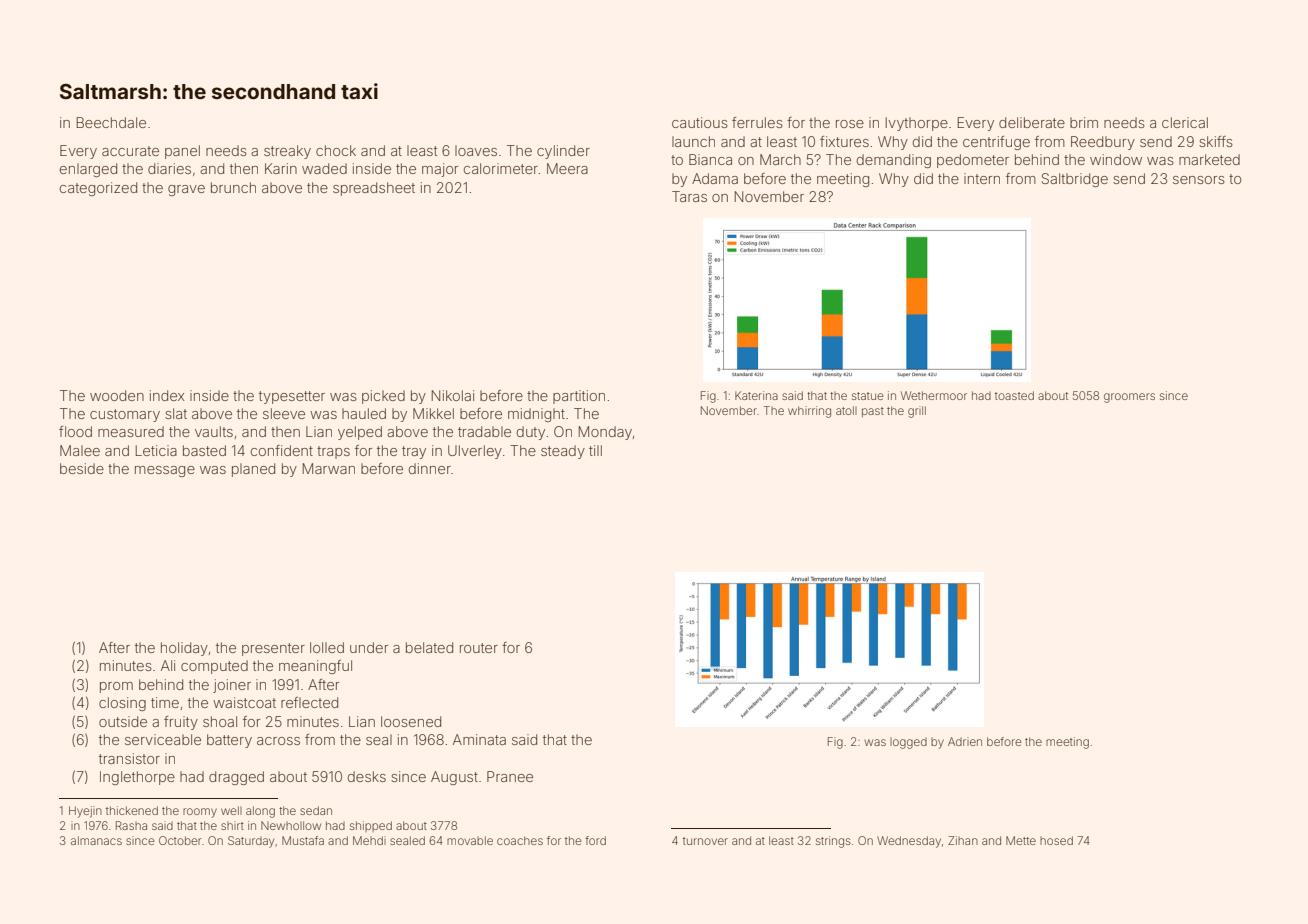 The width and height of the screenshot is (1308, 924). I want to click on groomers, so click(1129, 398).
